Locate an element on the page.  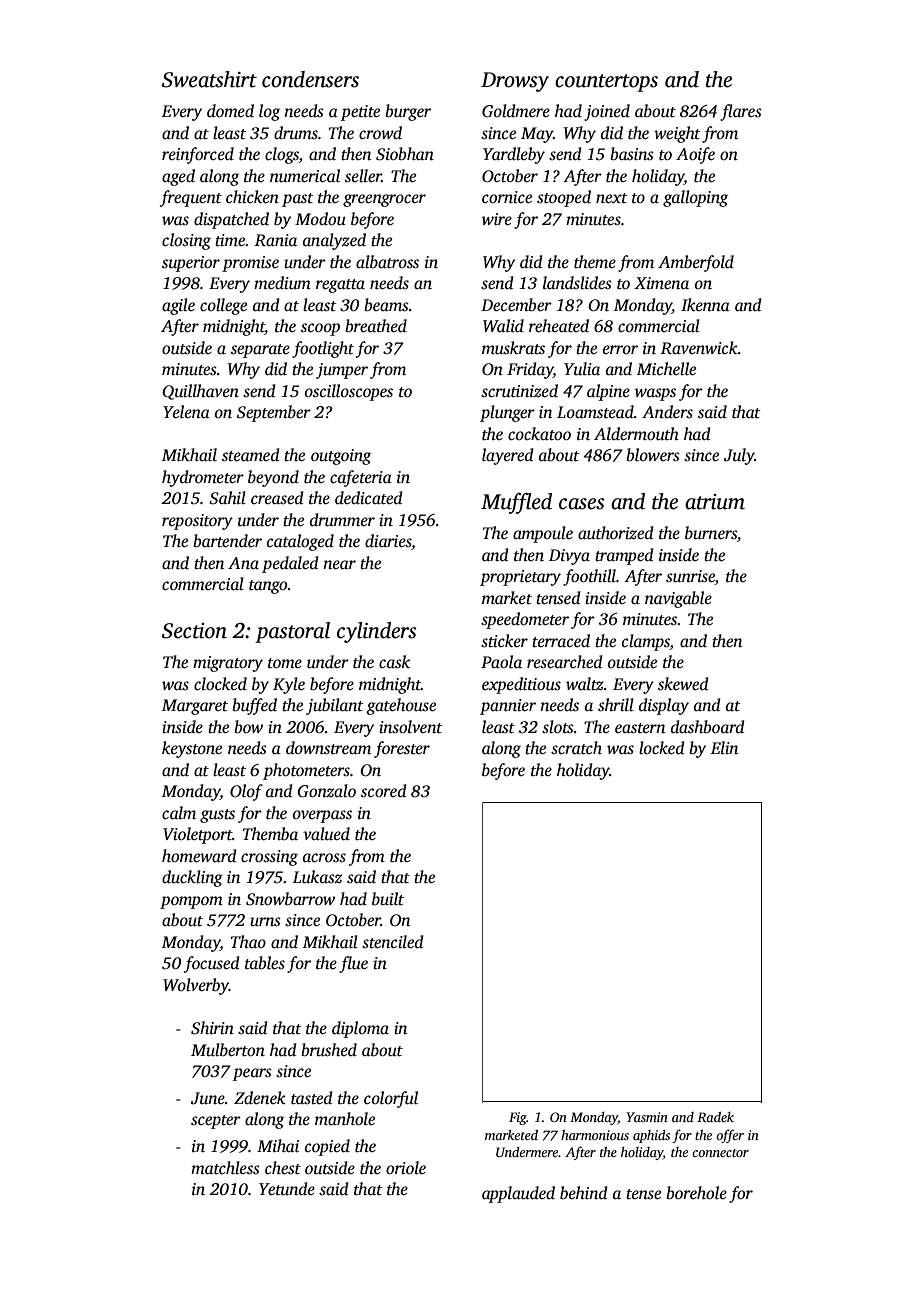
Aoife is located at coordinates (695, 155).
